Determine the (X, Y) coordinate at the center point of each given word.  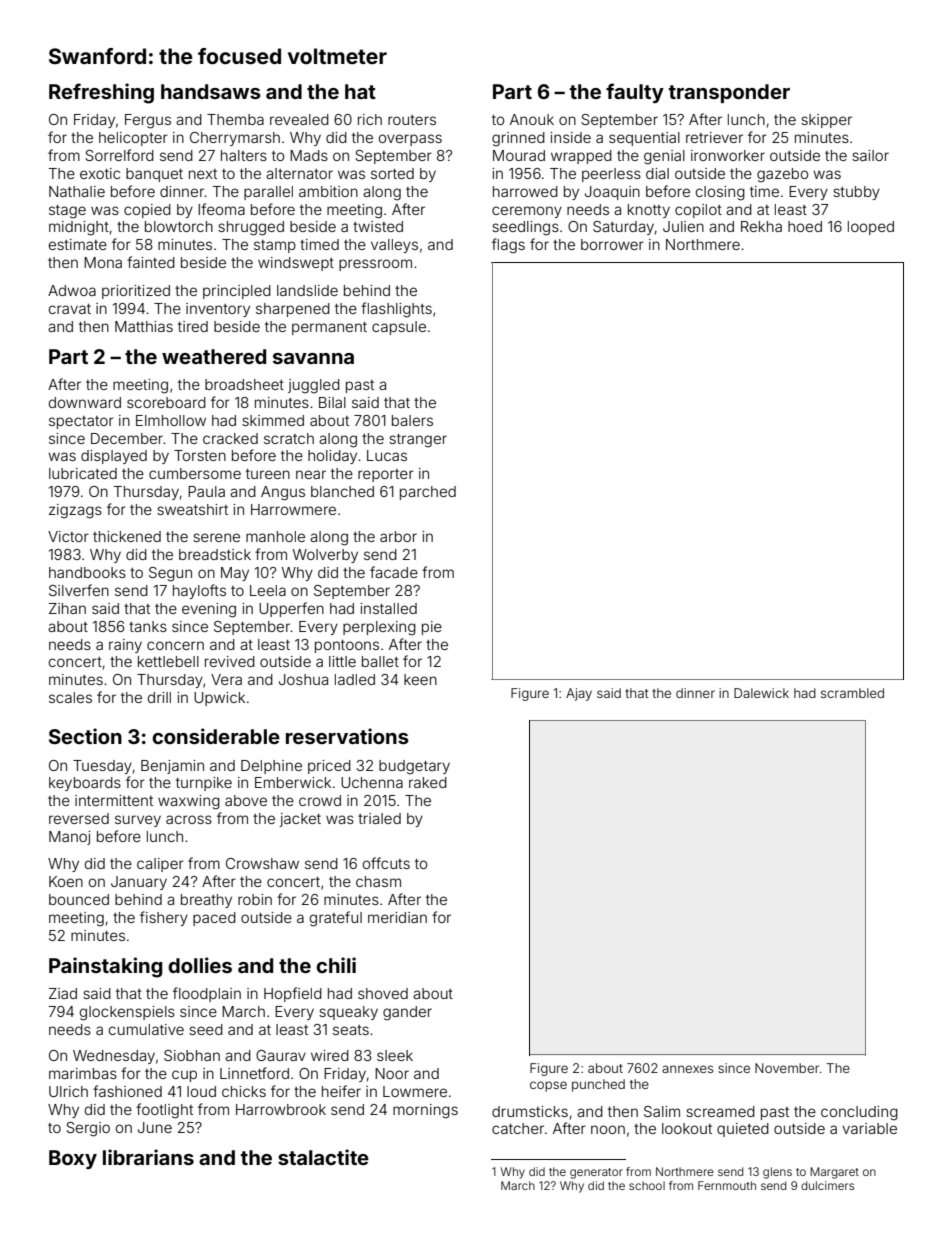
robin (255, 899)
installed (388, 608)
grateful (336, 919)
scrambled (852, 693)
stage (67, 212)
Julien (683, 226)
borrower (612, 244)
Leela (268, 590)
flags (508, 246)
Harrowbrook (281, 1109)
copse (548, 1086)
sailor (870, 155)
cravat (70, 309)
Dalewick (761, 693)
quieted (743, 1130)
